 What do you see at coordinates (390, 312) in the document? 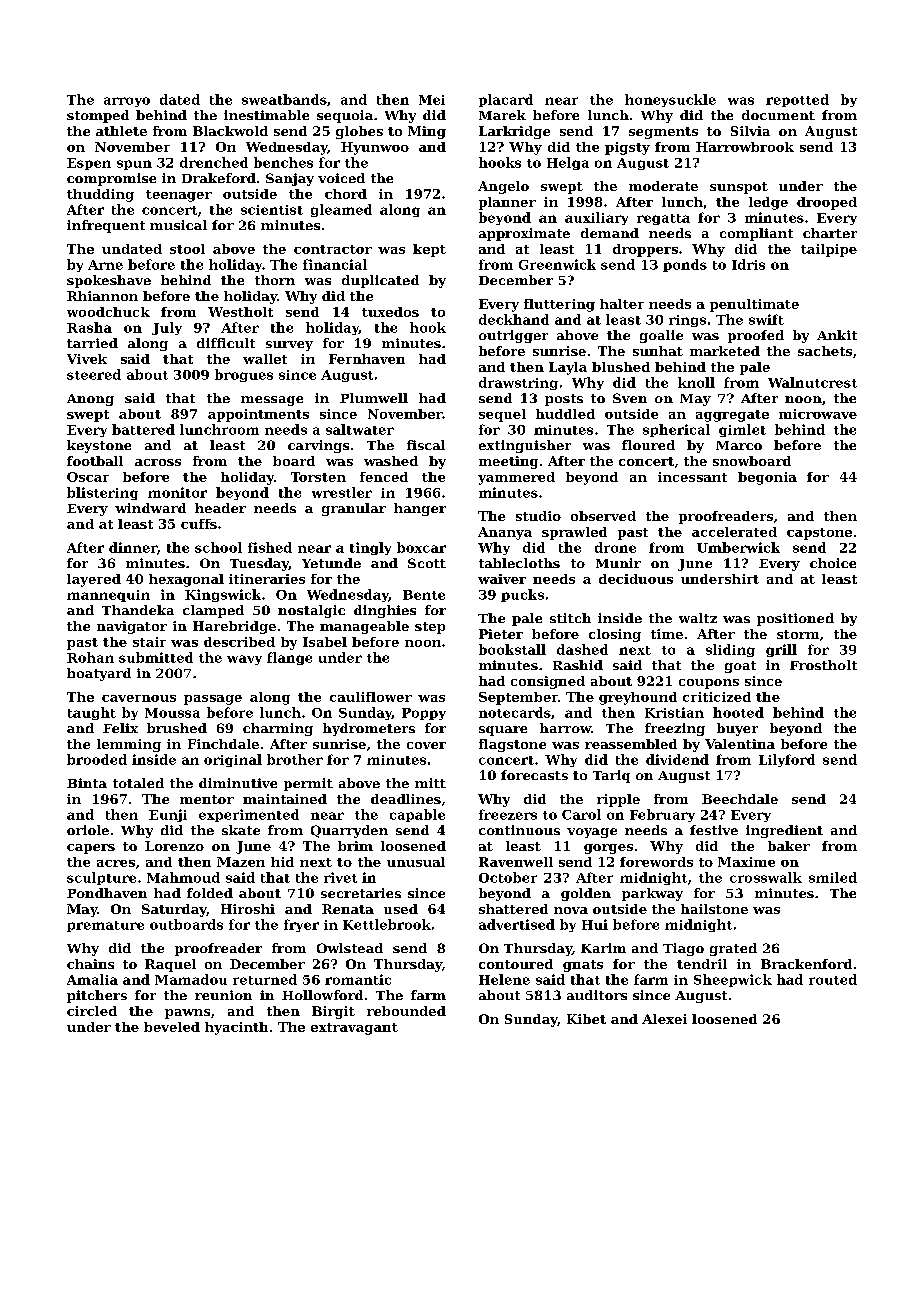
I see `tuxedos` at bounding box center [390, 312].
